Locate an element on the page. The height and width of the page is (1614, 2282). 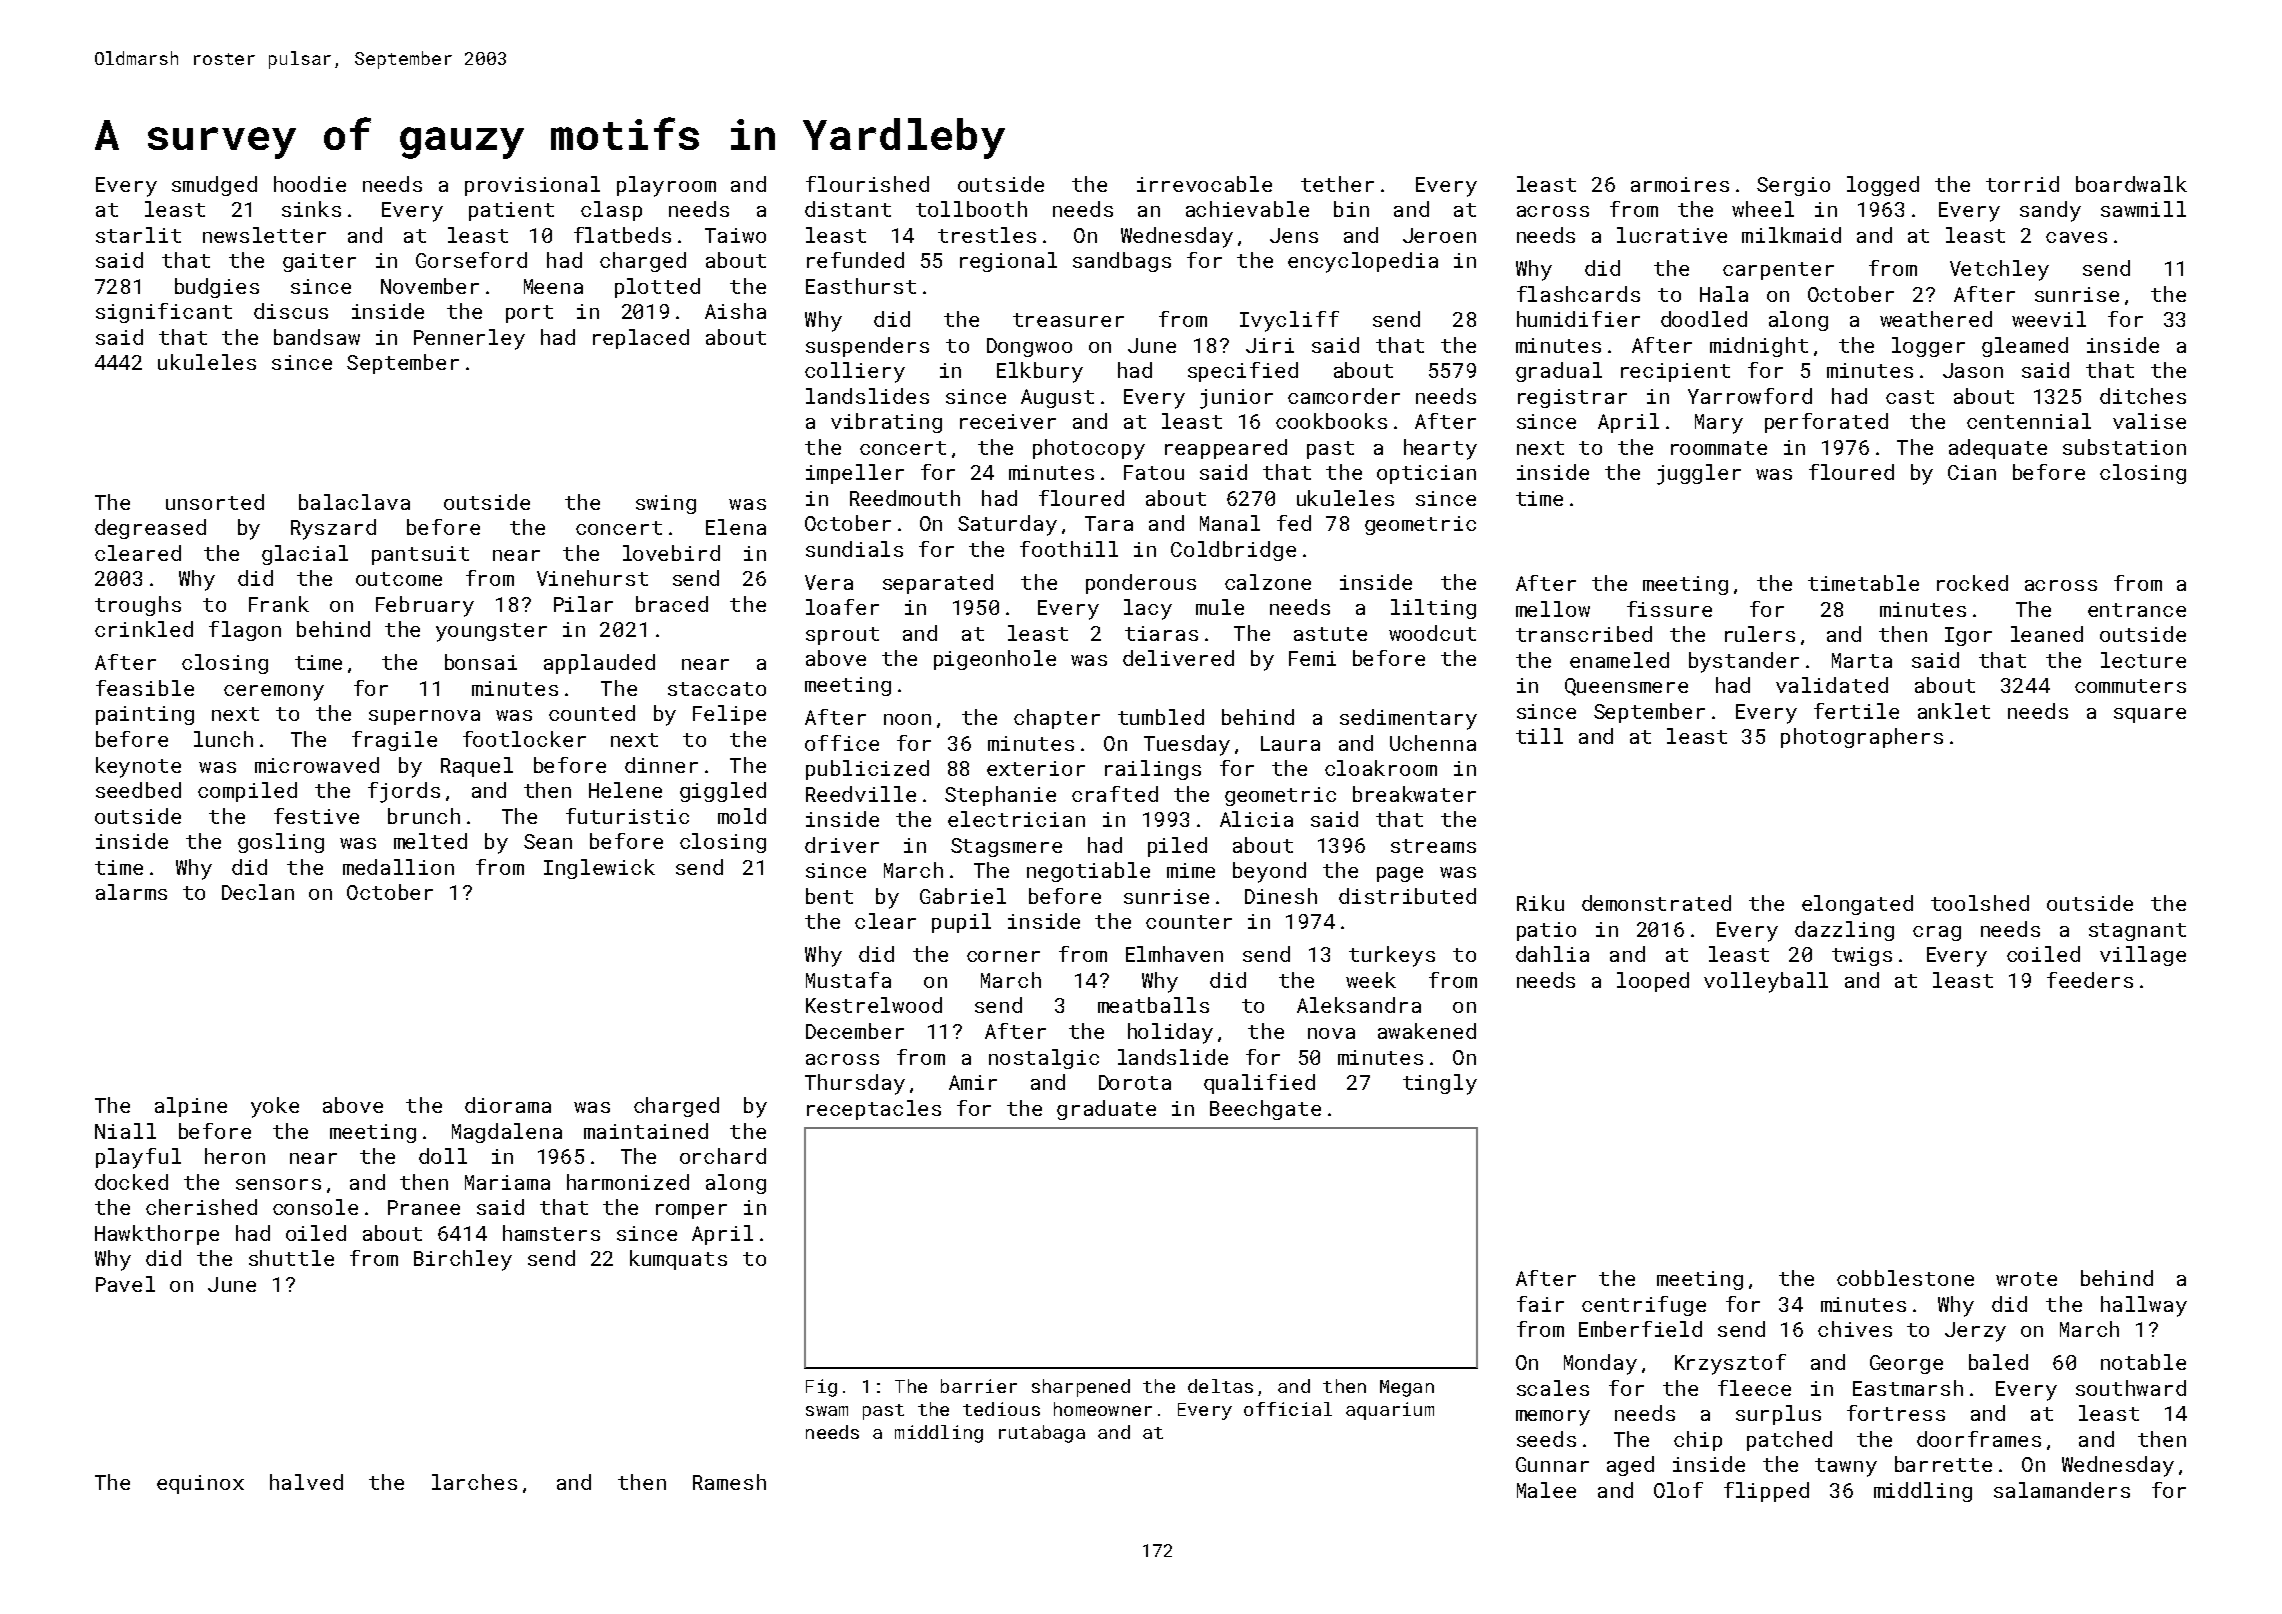
alarms is located at coordinates (131, 892).
